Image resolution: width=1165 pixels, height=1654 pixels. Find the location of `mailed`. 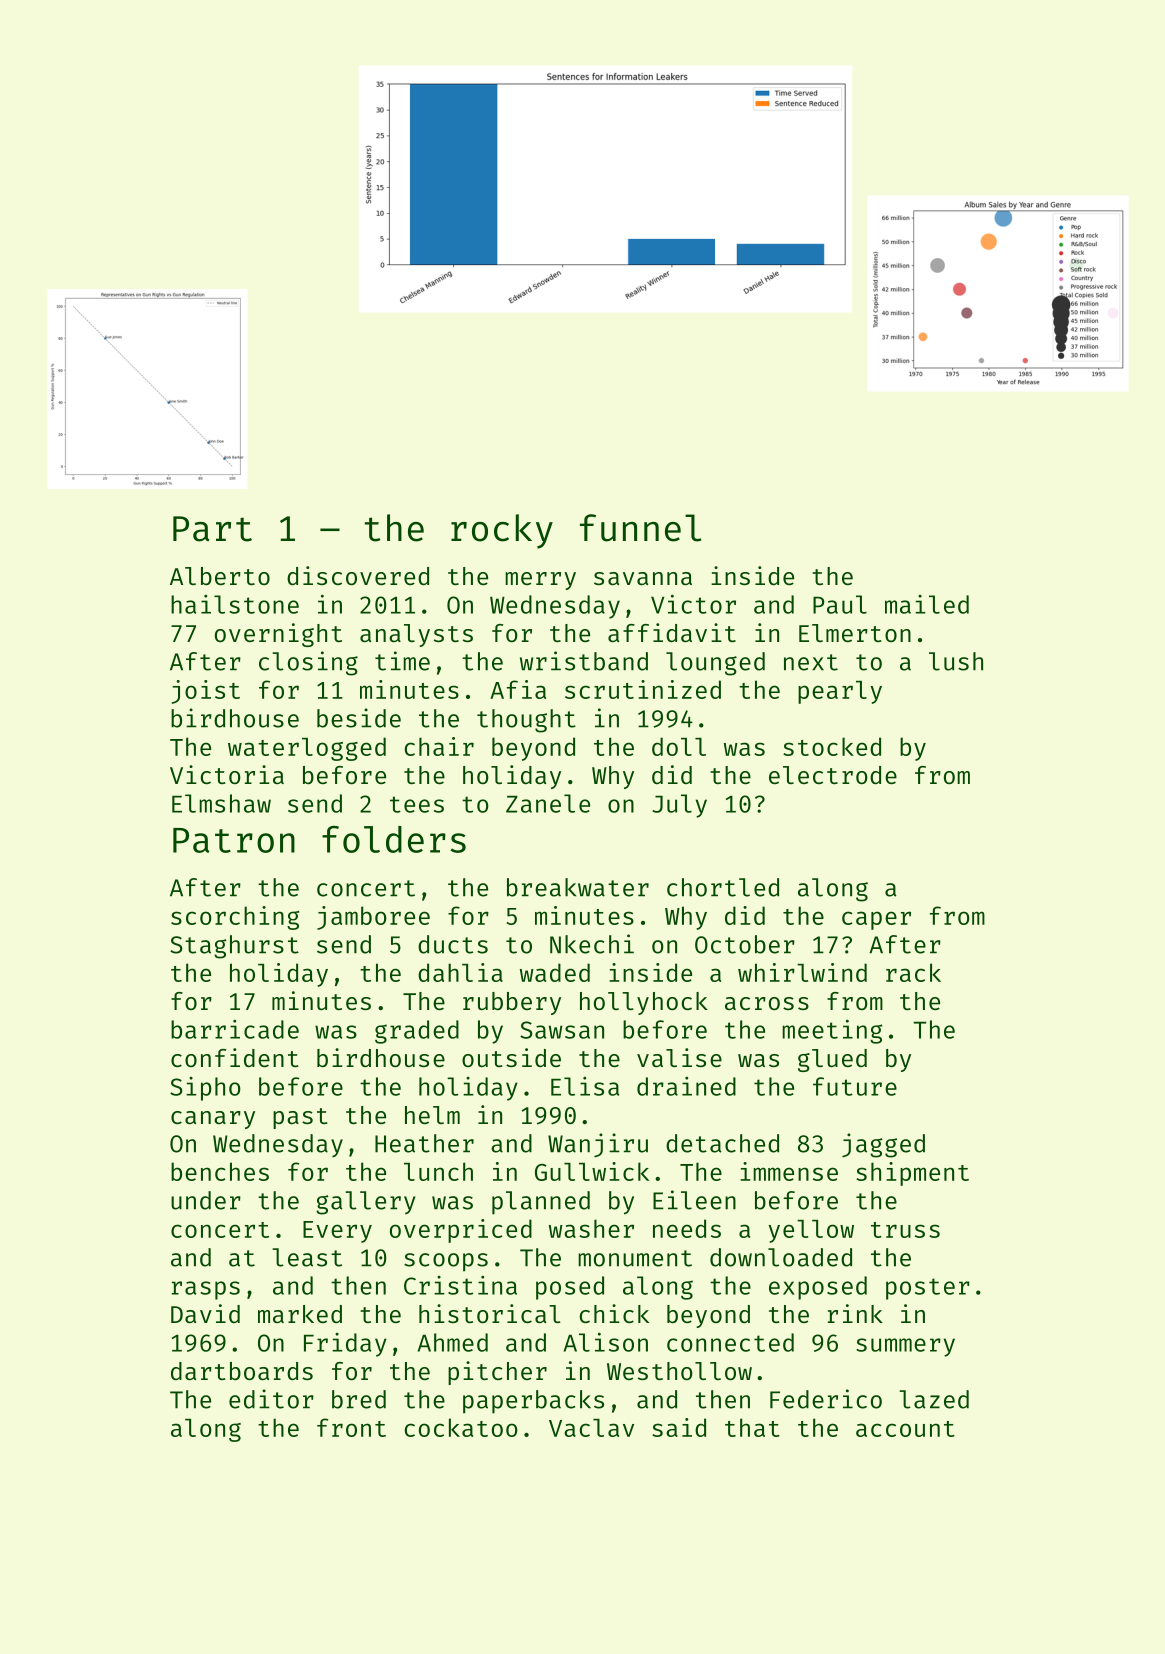

mailed is located at coordinates (927, 604).
